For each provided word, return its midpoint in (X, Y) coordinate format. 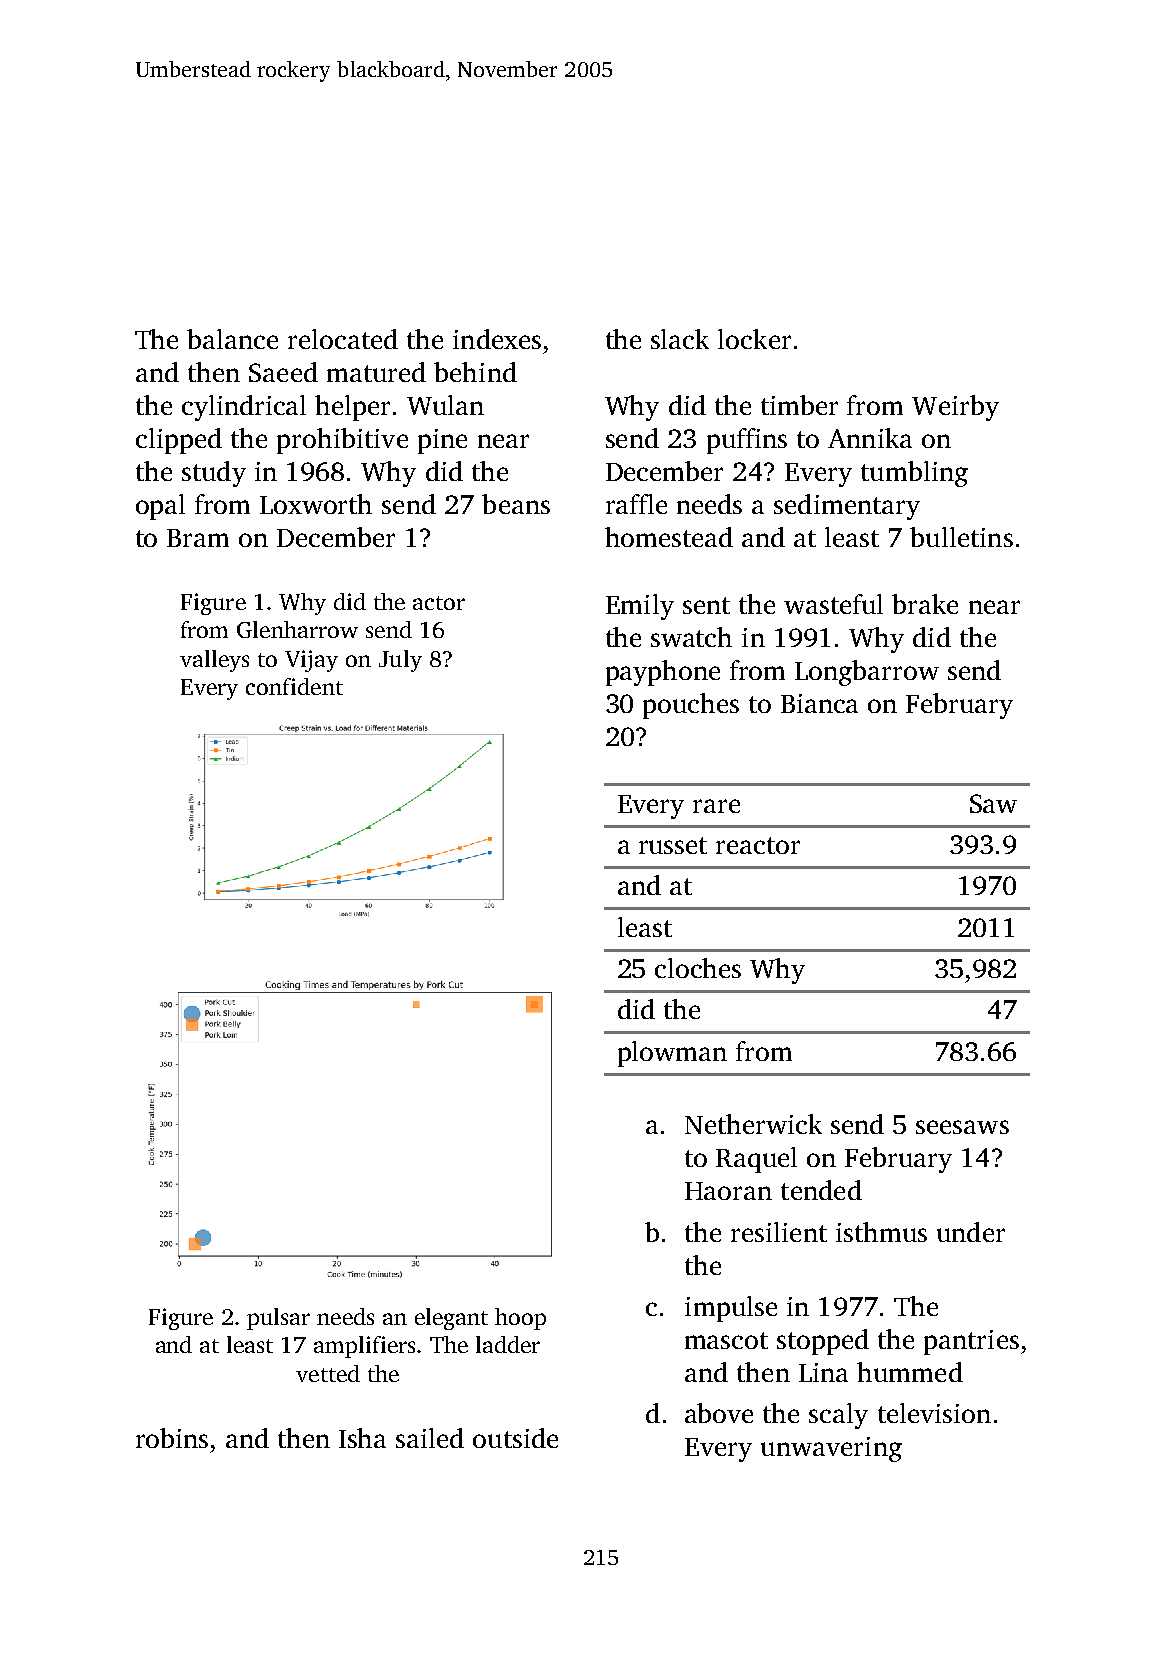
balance (232, 339)
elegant (451, 1319)
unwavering (831, 1449)
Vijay (311, 661)
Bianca (819, 703)
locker (754, 339)
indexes (497, 339)
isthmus (881, 1232)
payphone (663, 673)
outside (515, 1438)
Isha (362, 1438)
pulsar (278, 1319)
